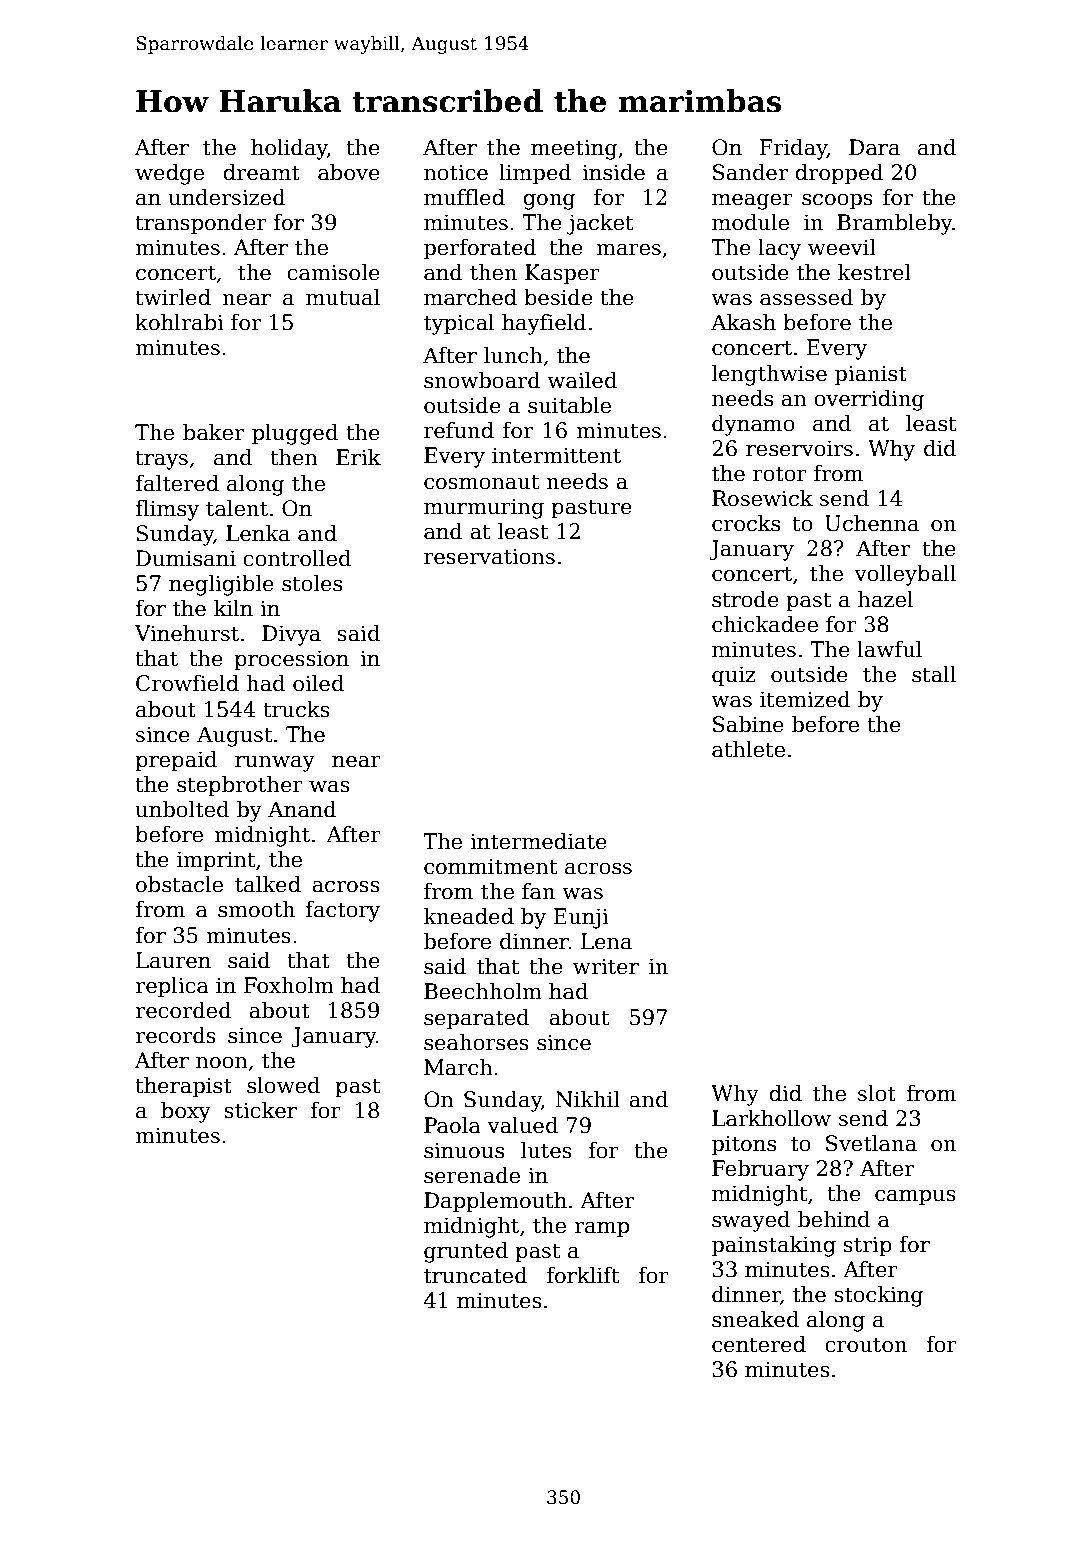  I want to click on Eunji, so click(581, 918).
